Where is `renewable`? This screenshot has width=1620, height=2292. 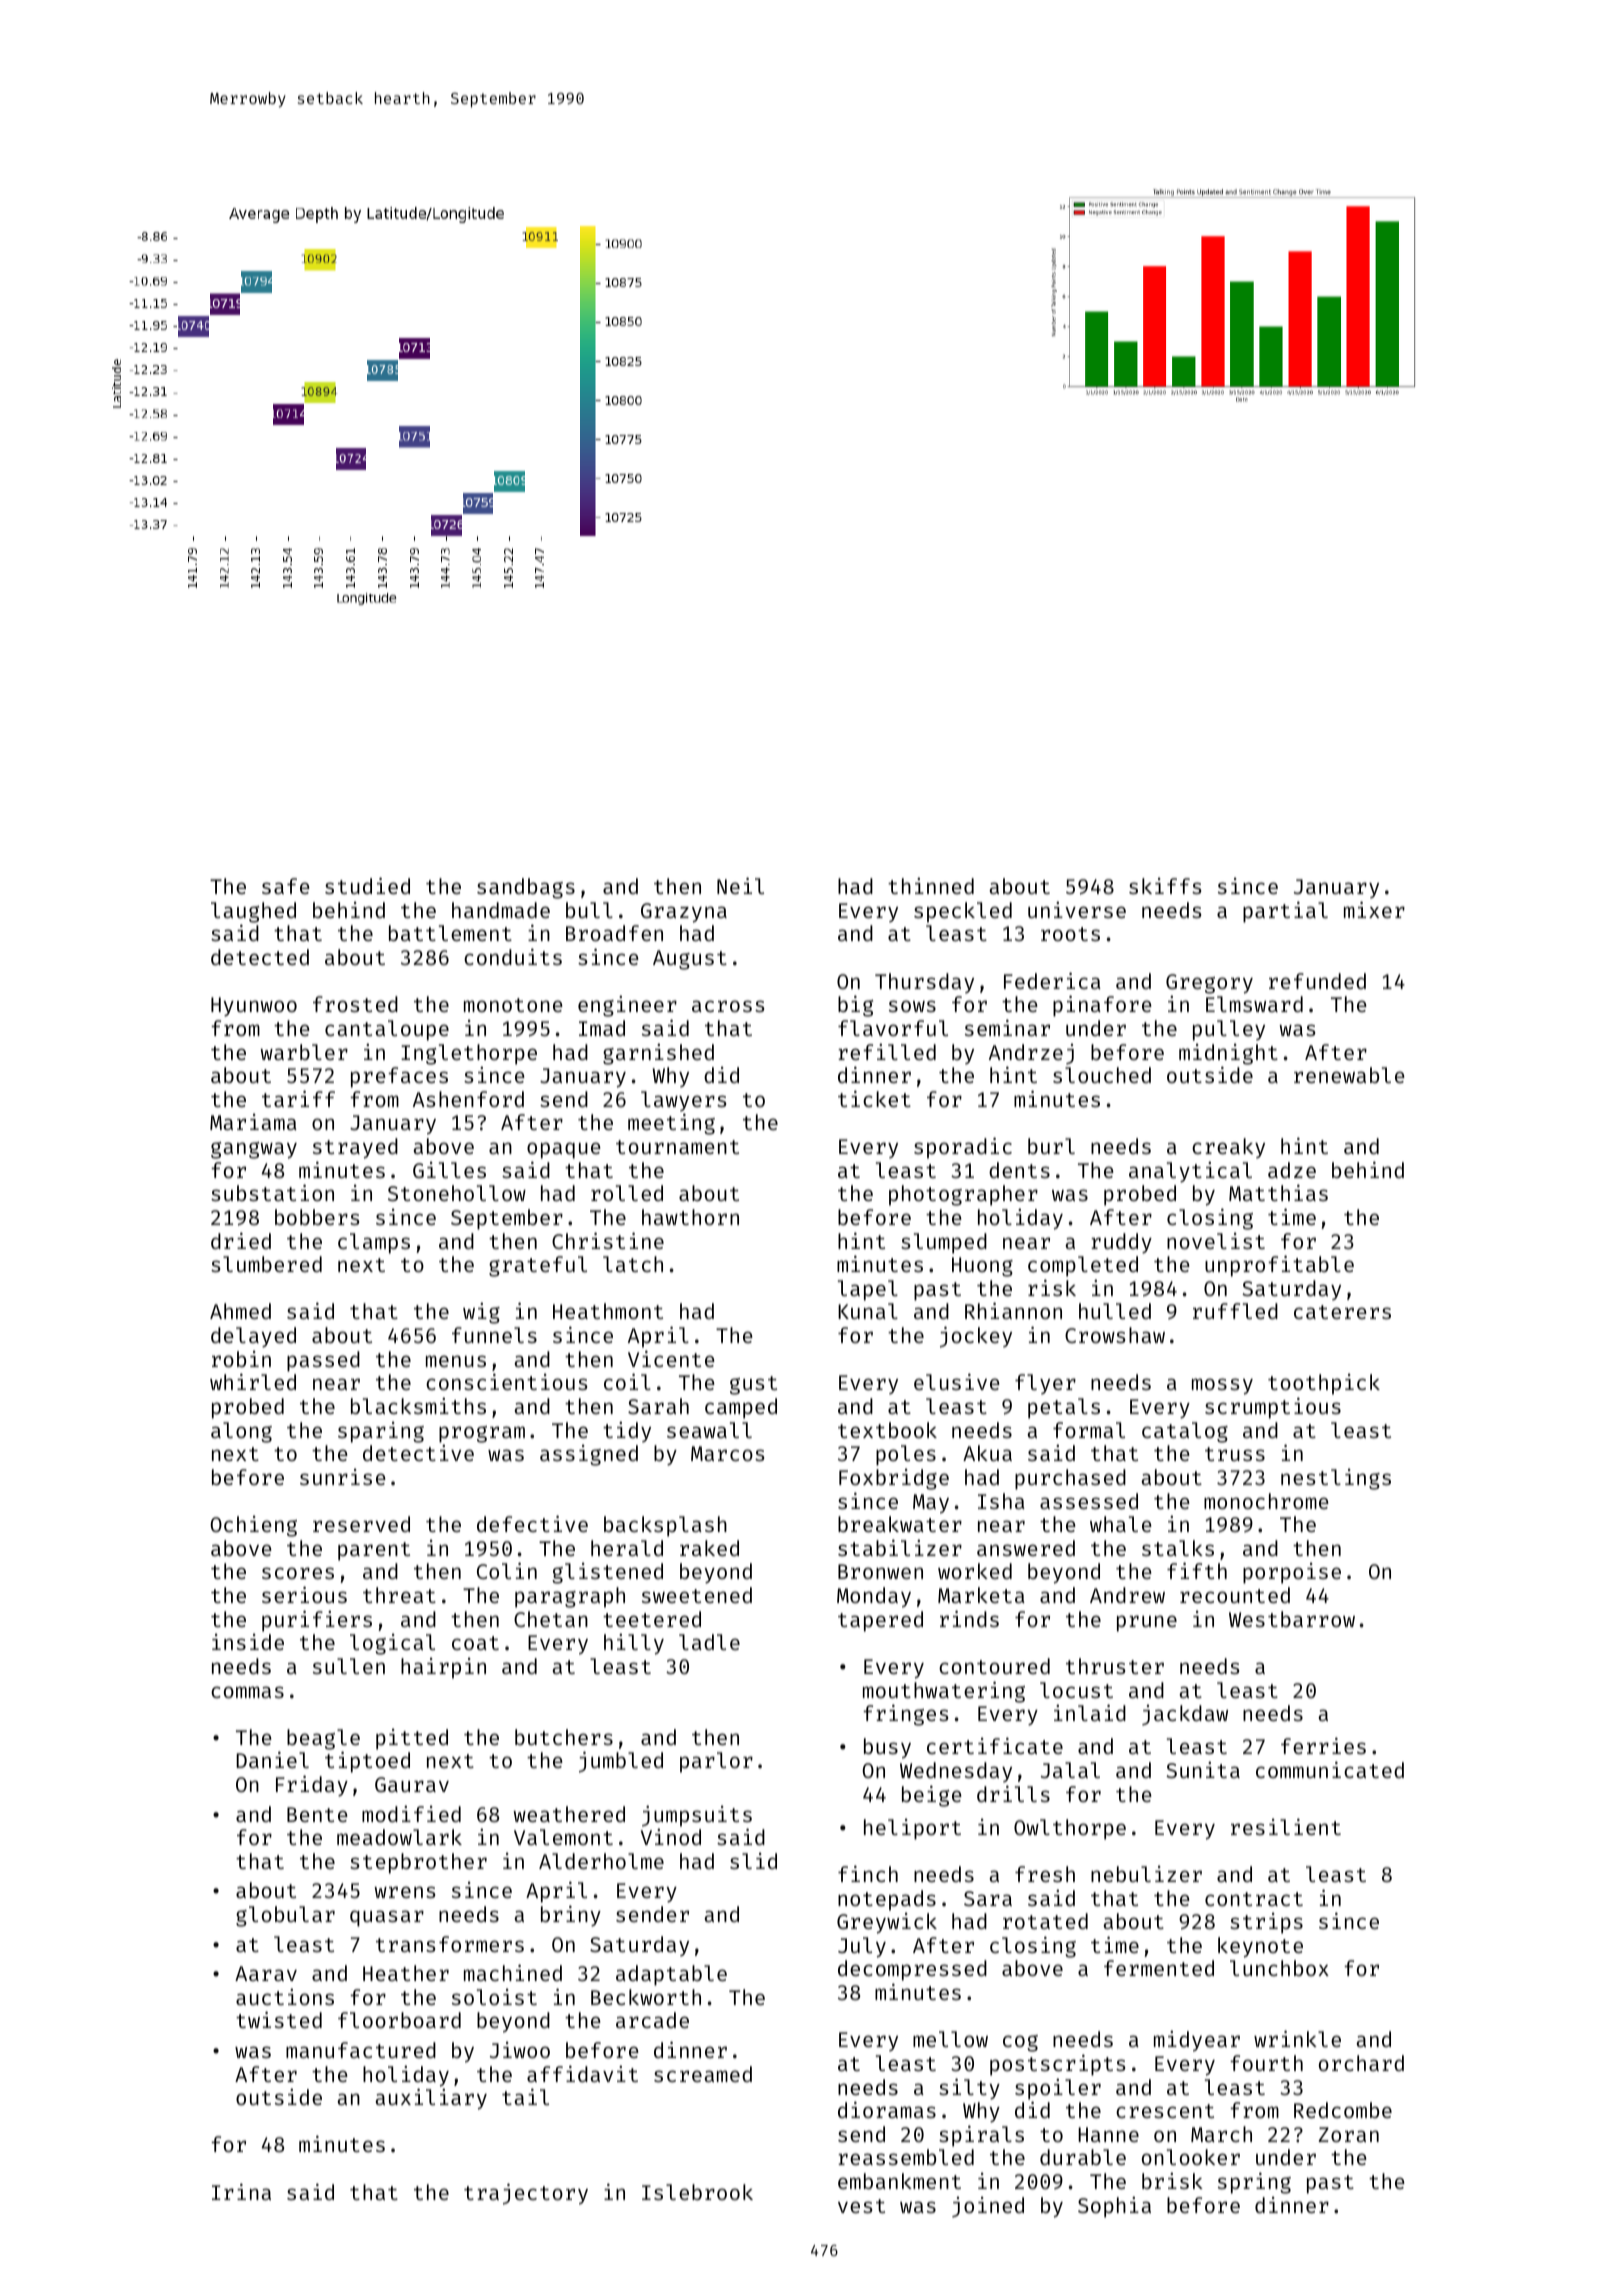 renewable is located at coordinates (1349, 1075).
